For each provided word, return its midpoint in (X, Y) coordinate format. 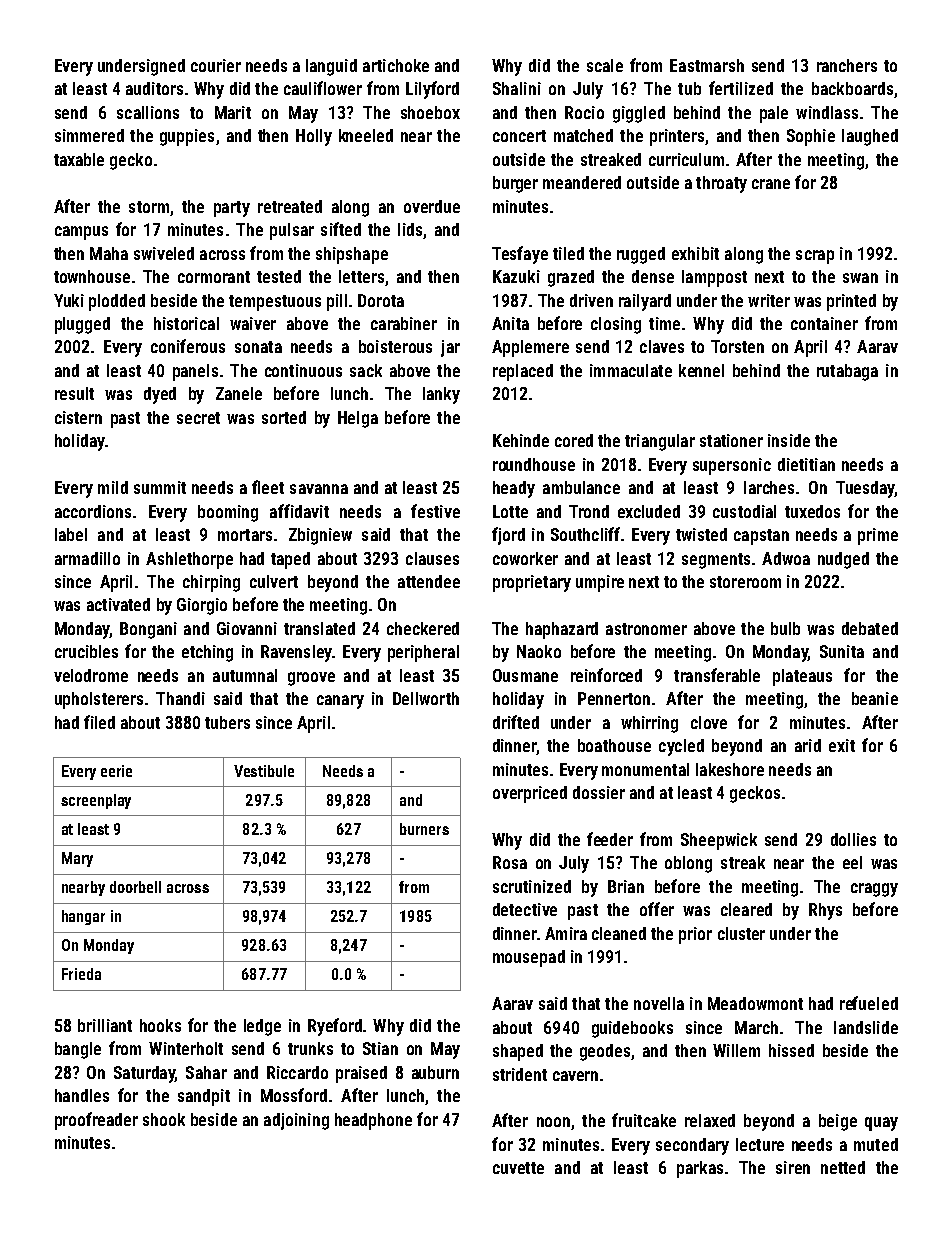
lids (410, 229)
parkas (700, 1169)
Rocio (584, 112)
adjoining (296, 1121)
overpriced (530, 794)
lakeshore (730, 769)
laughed (870, 137)
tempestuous (275, 303)
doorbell (135, 887)
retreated (290, 206)
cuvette (518, 1168)
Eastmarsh (707, 65)
